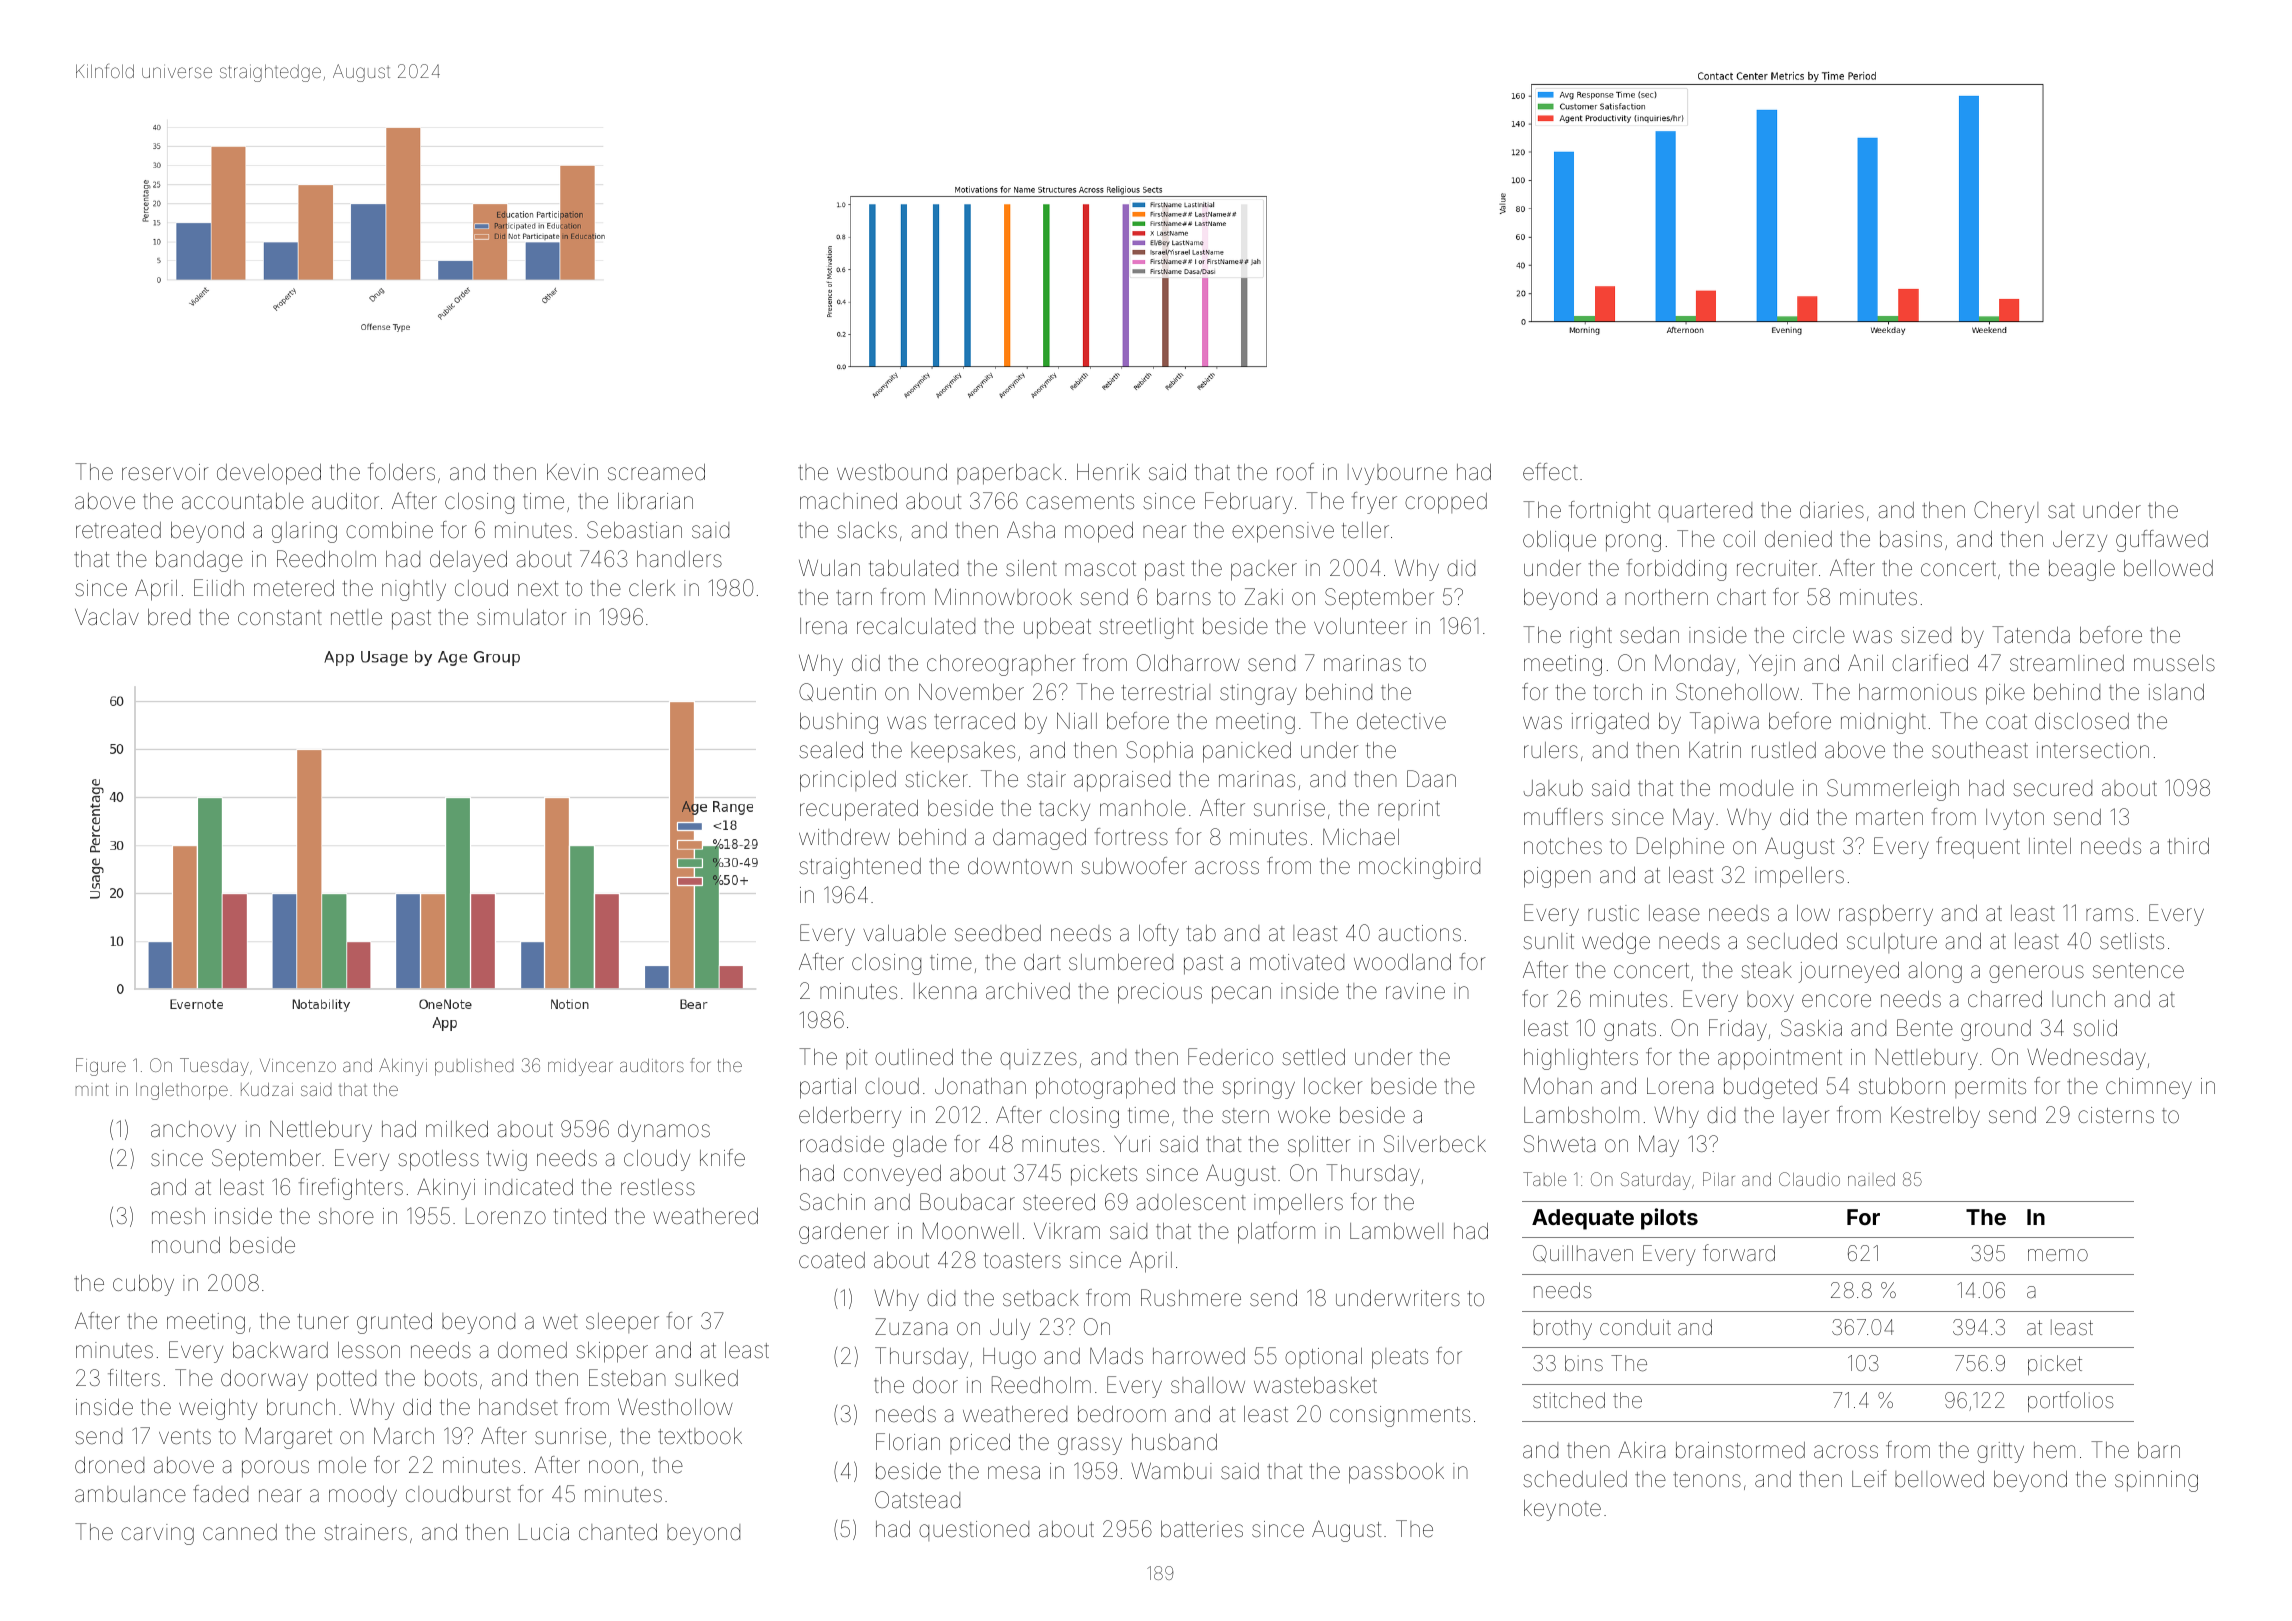  Describe the element at coordinates (2082, 570) in the screenshot. I see `beagle` at that location.
